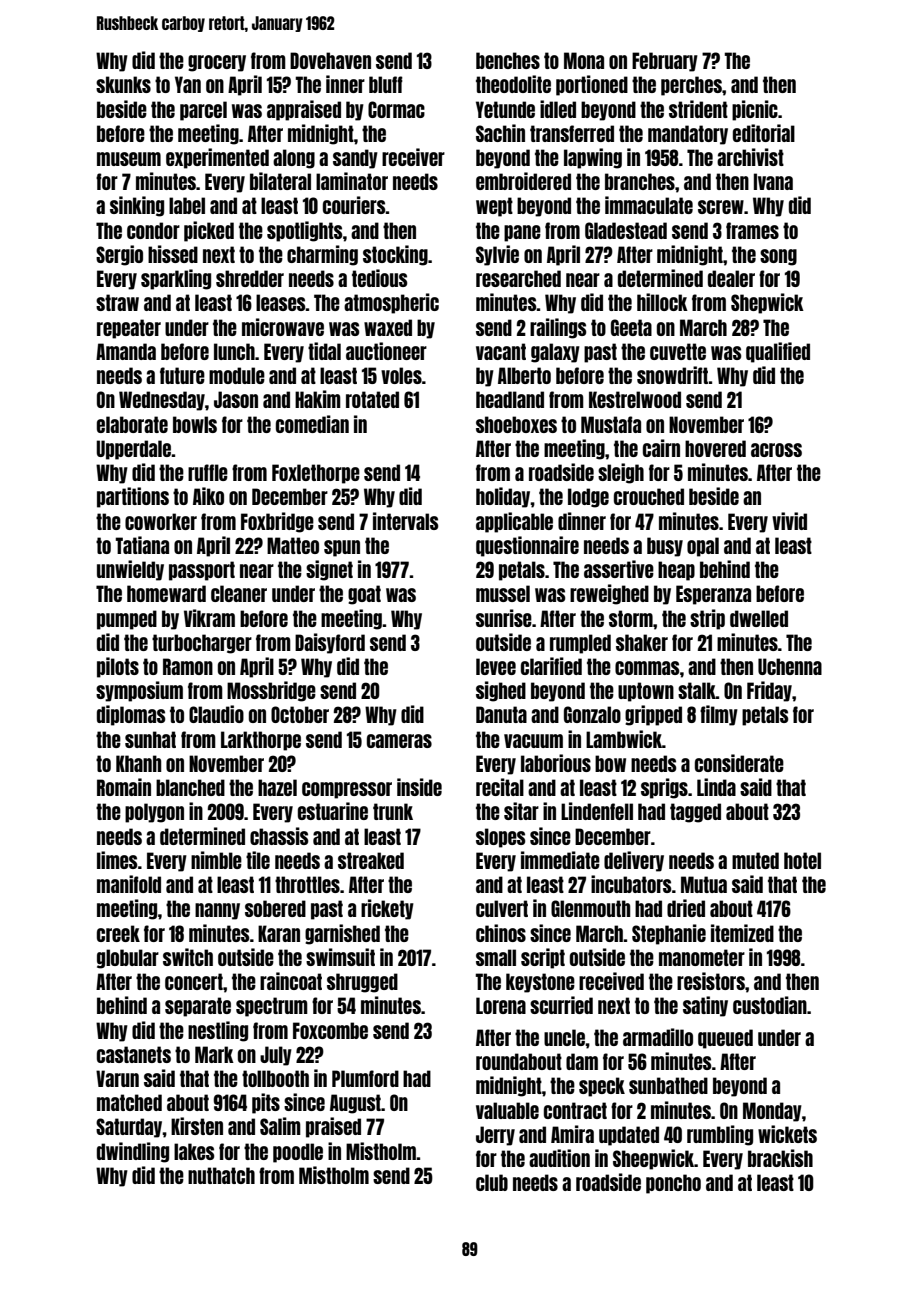 The image size is (924, 1308). I want to click on Friday, so click(769, 691).
